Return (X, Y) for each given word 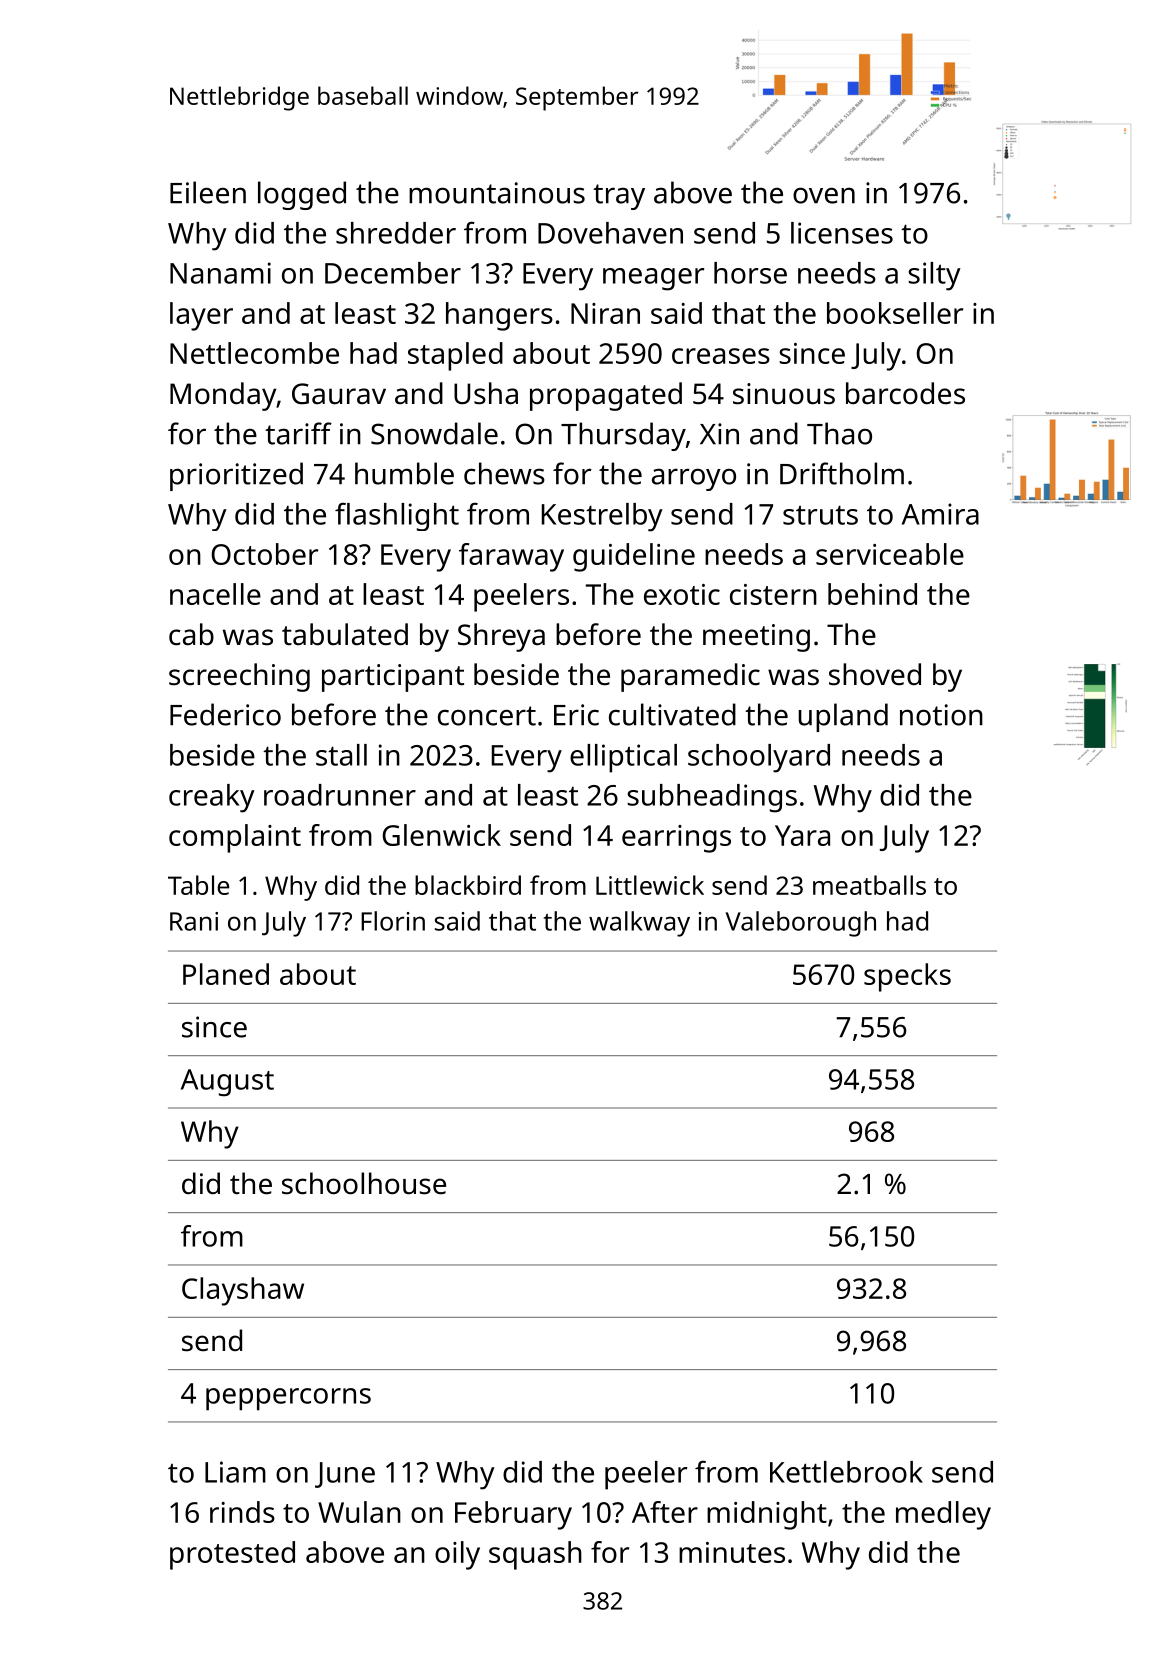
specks (907, 977)
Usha (486, 393)
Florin (393, 921)
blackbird (468, 885)
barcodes (905, 393)
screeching (239, 677)
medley (943, 1515)
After (665, 1512)
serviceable (890, 554)
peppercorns (288, 1399)
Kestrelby (602, 517)
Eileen (208, 192)
